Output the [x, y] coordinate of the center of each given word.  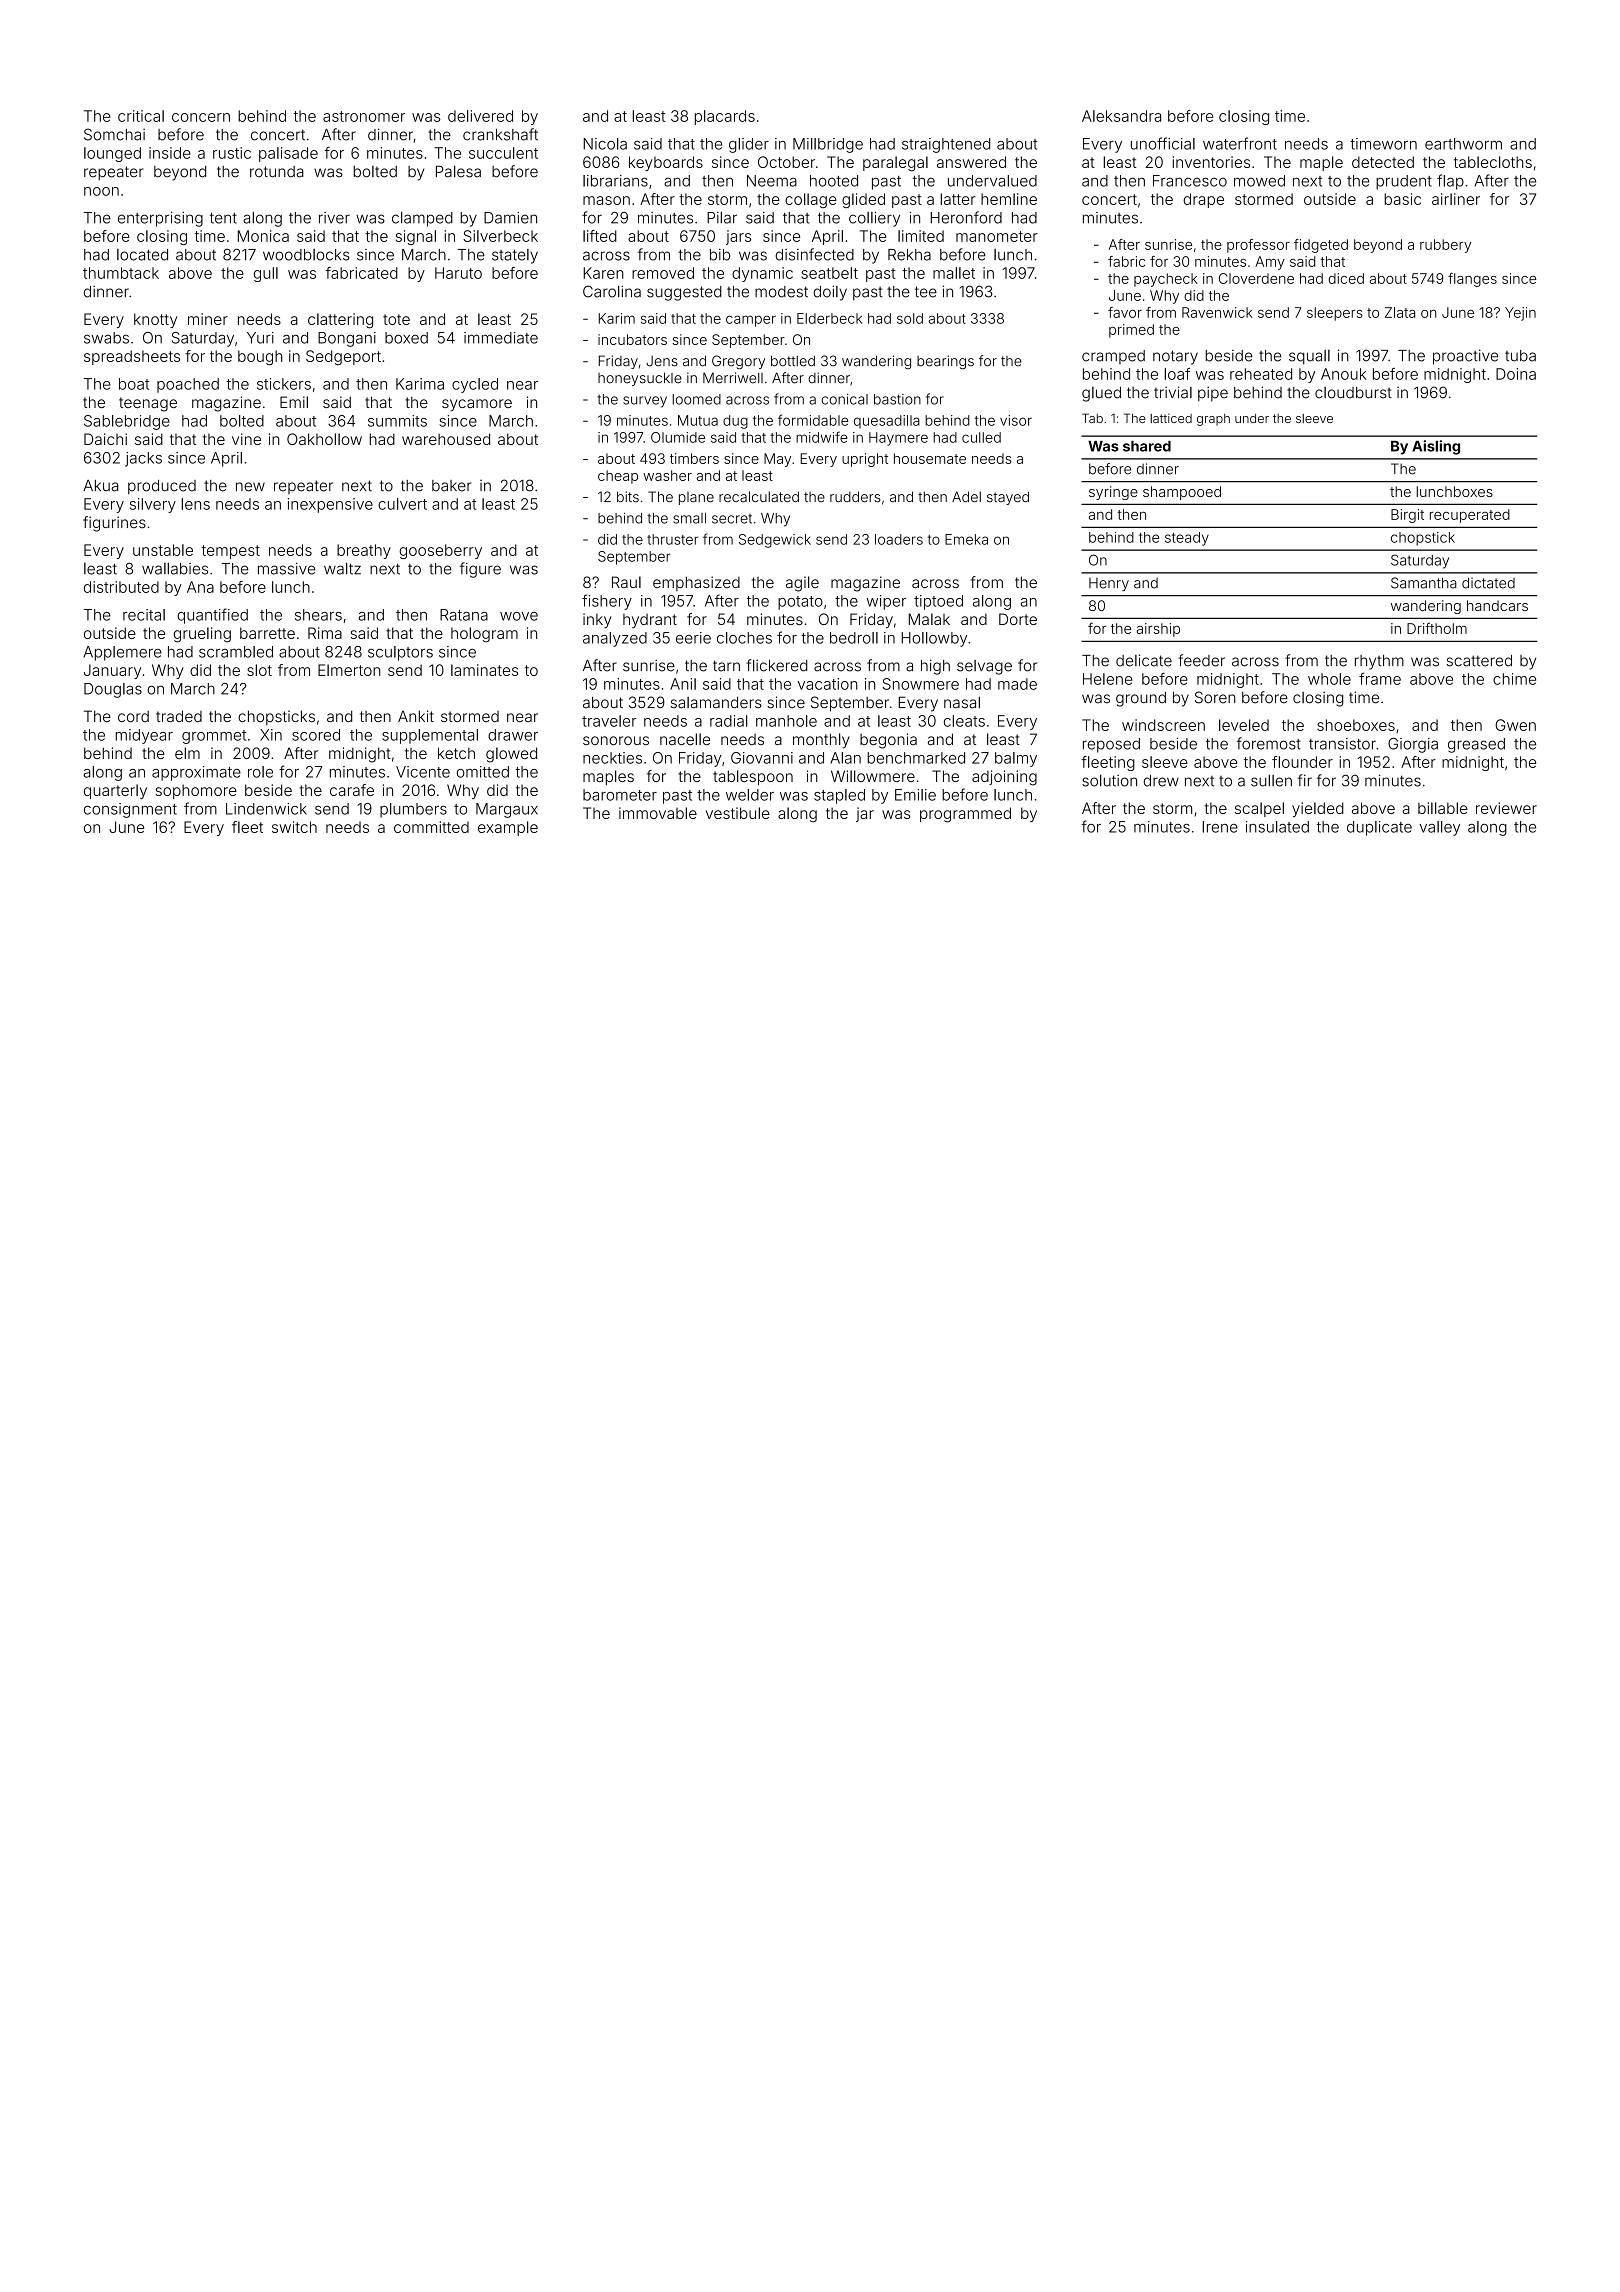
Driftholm [1437, 628]
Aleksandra [1121, 116]
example [508, 828]
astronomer [364, 116]
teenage [148, 404]
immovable [658, 813]
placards [725, 117]
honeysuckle [640, 379]
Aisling [1436, 447]
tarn [726, 666]
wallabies [175, 568]
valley [1440, 828]
